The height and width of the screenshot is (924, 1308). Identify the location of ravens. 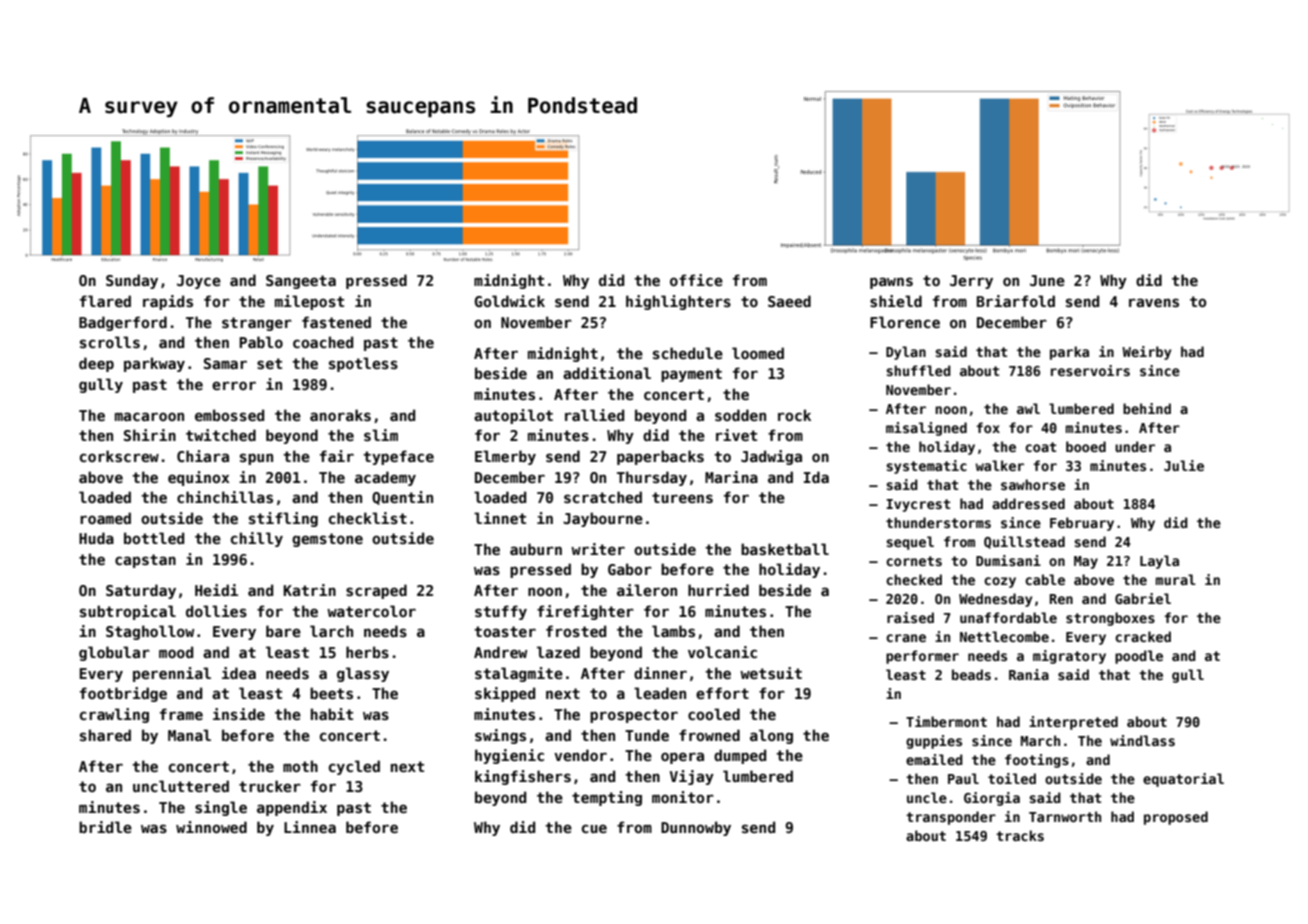
(1154, 302).
